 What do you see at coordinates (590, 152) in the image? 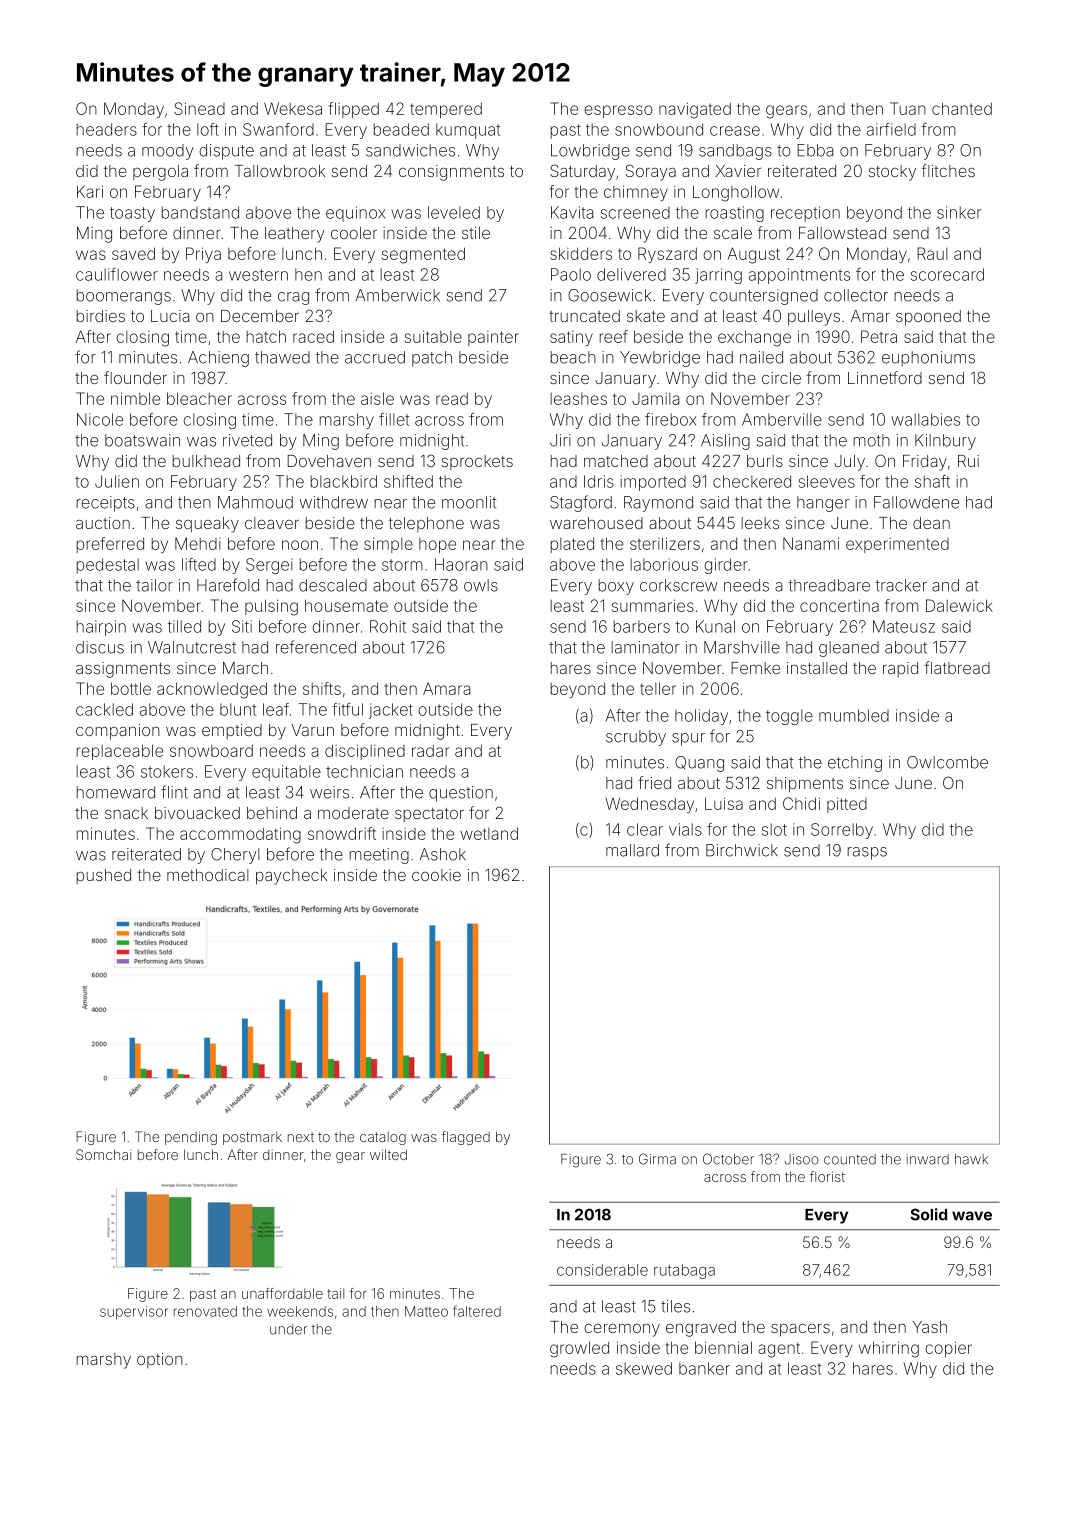
I see `Lowbridge` at bounding box center [590, 152].
